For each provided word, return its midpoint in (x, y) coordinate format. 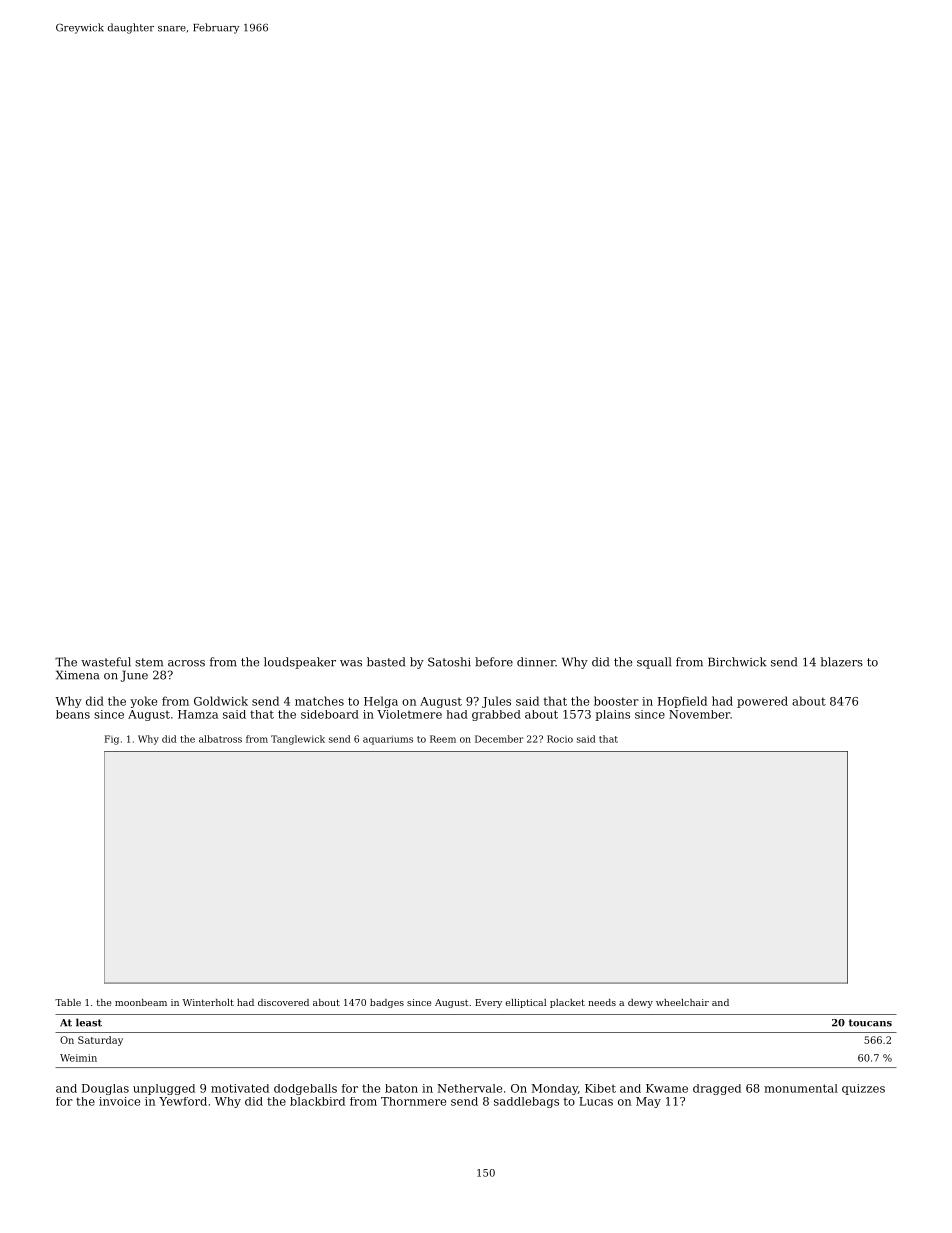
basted (386, 662)
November (699, 714)
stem (149, 662)
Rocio (560, 739)
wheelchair (682, 1002)
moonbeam (141, 1002)
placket (567, 1003)
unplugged (164, 1089)
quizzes (863, 1089)
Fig (112, 740)
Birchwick (737, 662)
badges (387, 1003)
